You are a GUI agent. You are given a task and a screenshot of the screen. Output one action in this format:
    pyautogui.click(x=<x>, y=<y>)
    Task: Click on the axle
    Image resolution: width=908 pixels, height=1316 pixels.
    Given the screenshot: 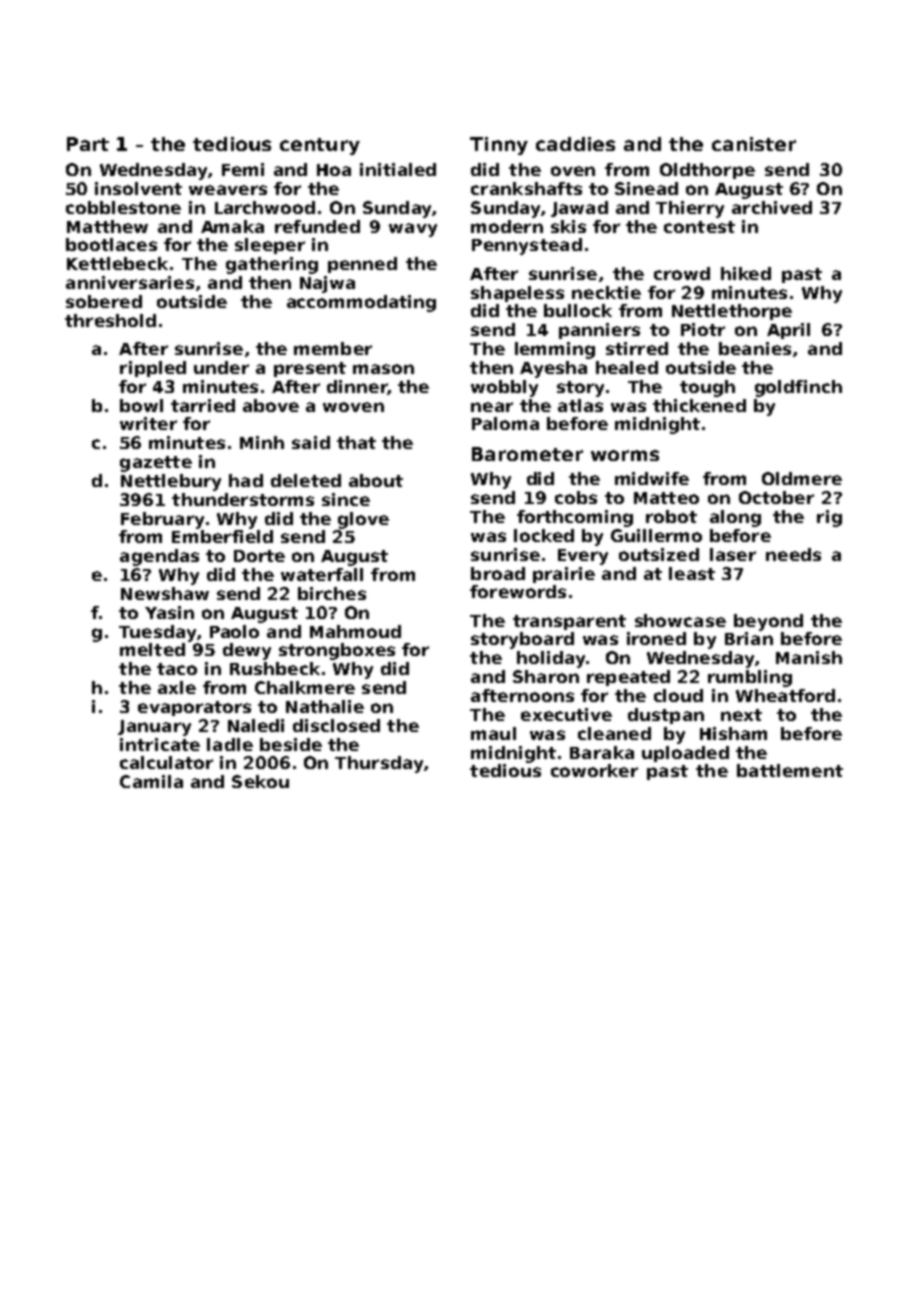 What is the action you would take?
    pyautogui.click(x=177, y=687)
